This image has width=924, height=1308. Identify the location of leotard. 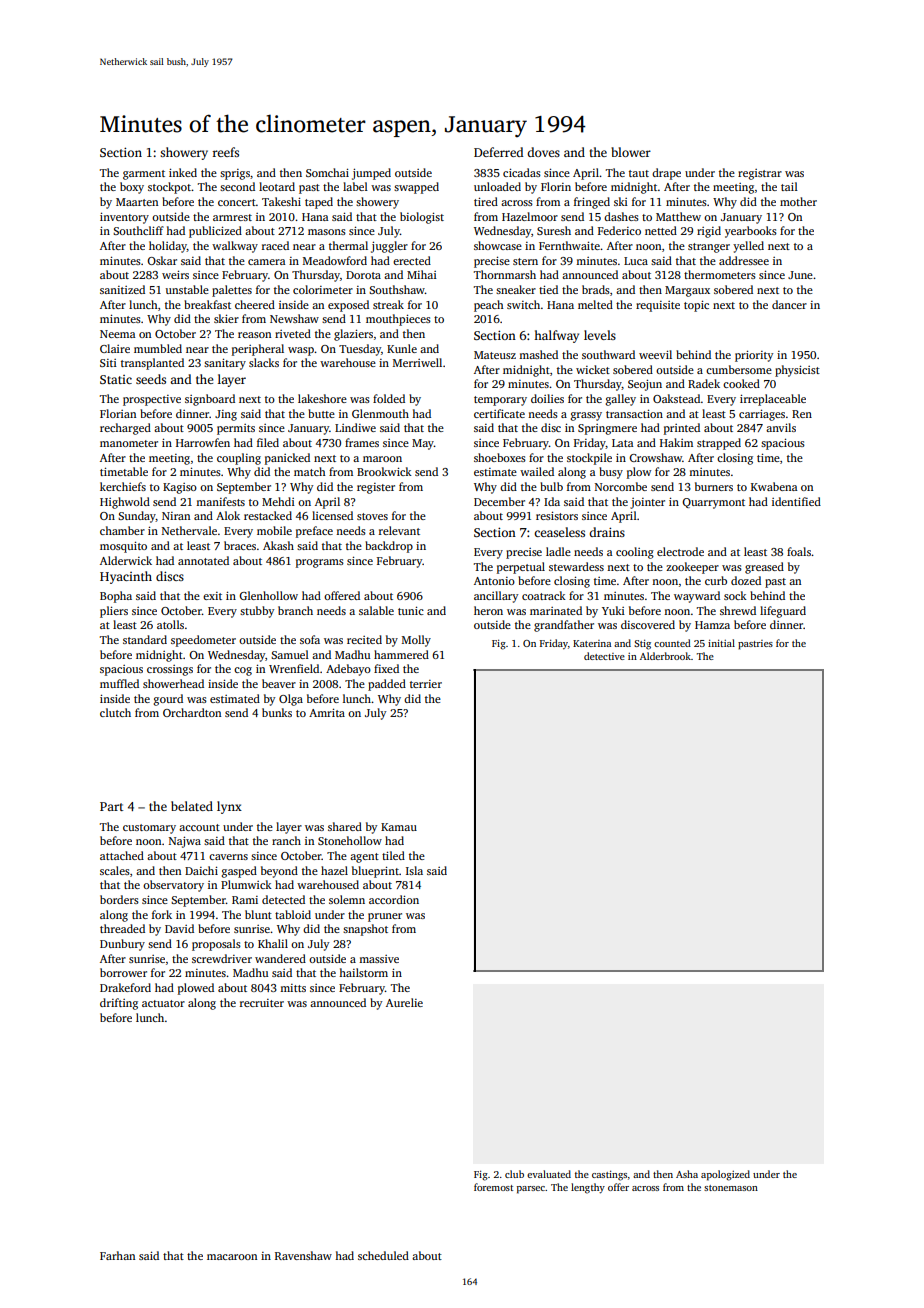
(277, 186).
